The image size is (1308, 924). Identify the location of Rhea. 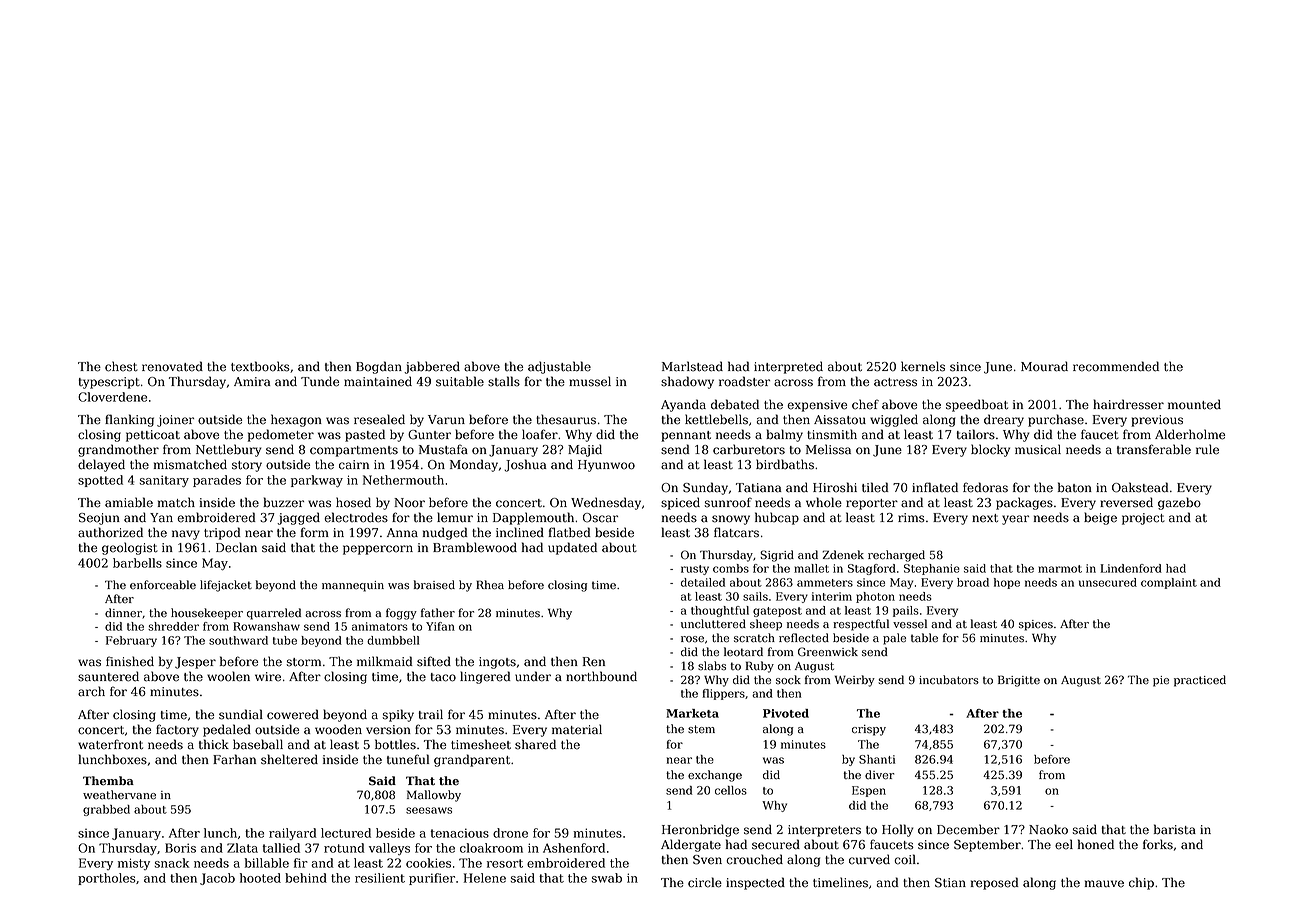
(490, 585).
